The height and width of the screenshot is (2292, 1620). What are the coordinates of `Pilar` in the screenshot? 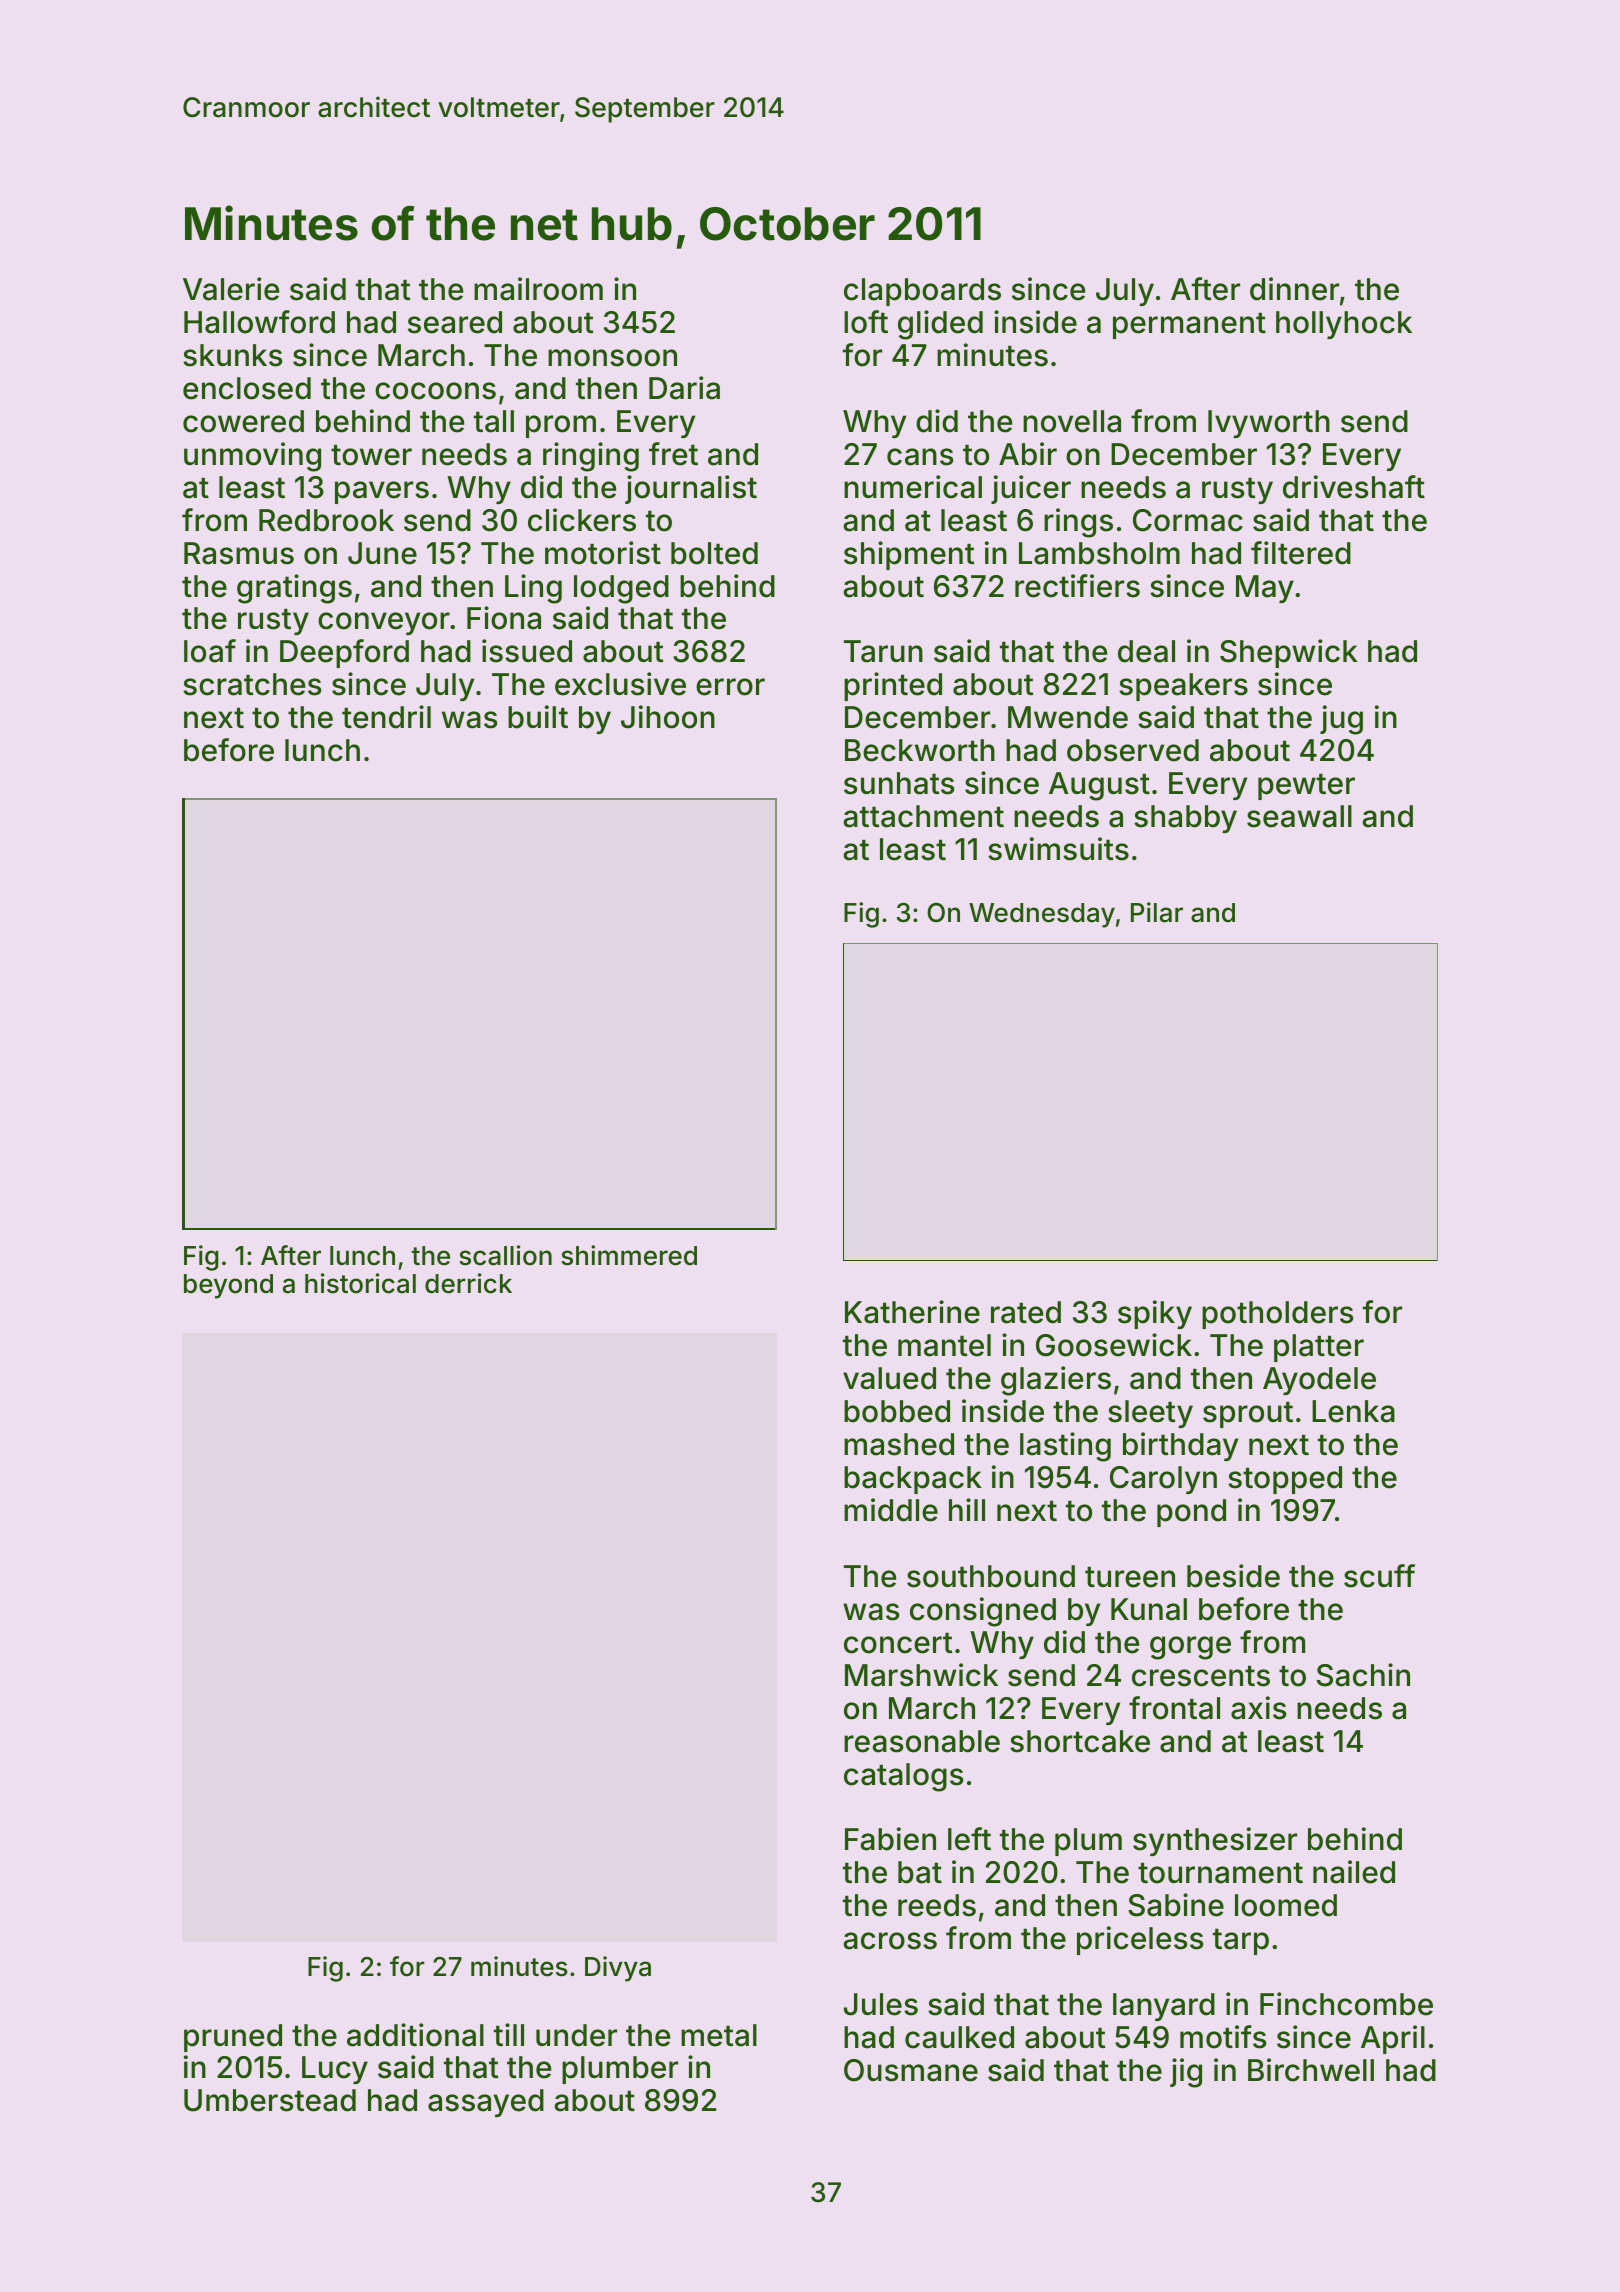 It's located at (1157, 912).
